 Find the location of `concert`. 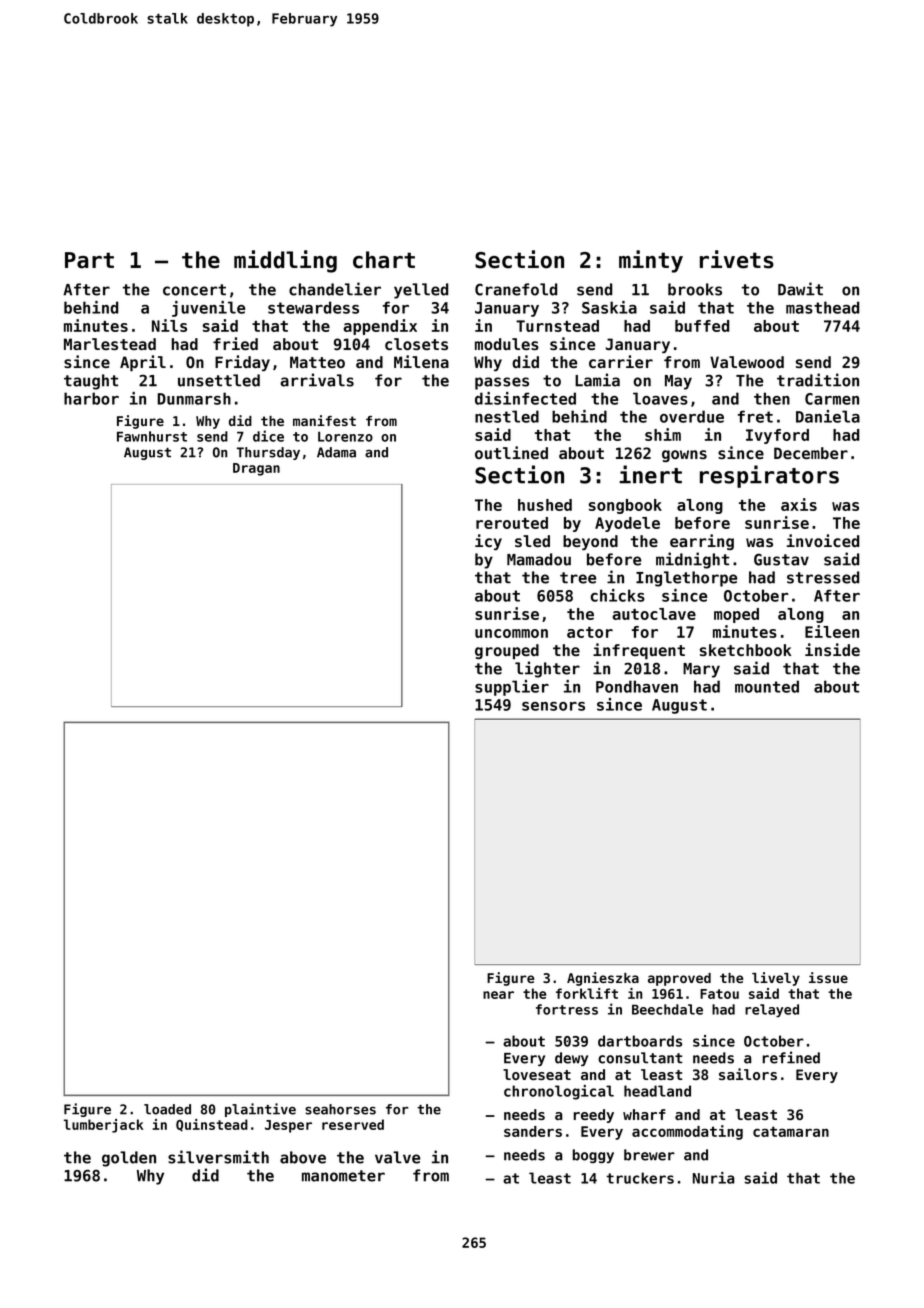

concert is located at coordinates (194, 290).
